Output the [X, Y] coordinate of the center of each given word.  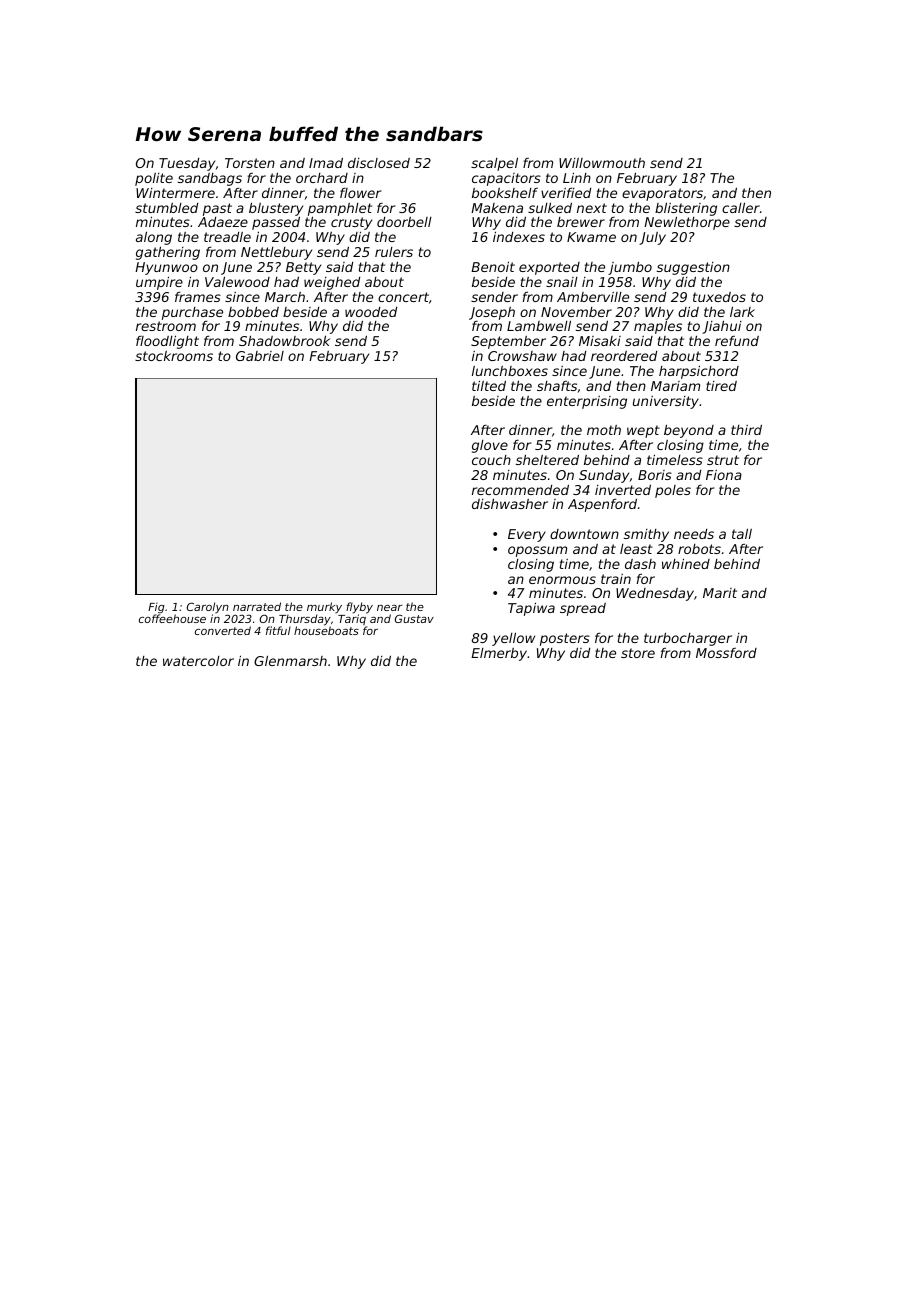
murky [324, 608]
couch [491, 460]
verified [566, 193]
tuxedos [719, 297]
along [154, 239]
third [746, 429]
